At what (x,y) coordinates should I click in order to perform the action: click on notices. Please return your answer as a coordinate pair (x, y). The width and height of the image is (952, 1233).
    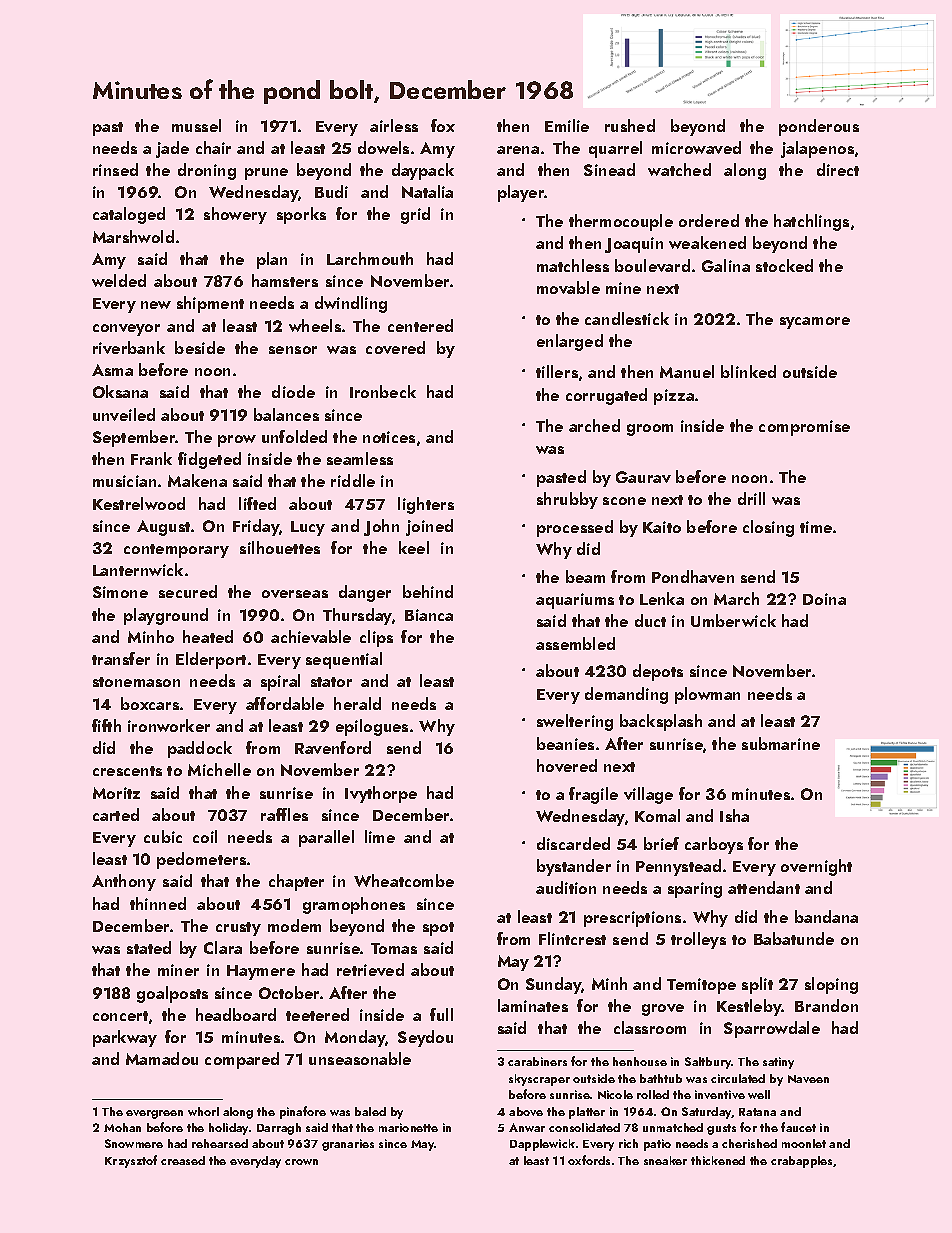
    Looking at the image, I should click on (389, 437).
